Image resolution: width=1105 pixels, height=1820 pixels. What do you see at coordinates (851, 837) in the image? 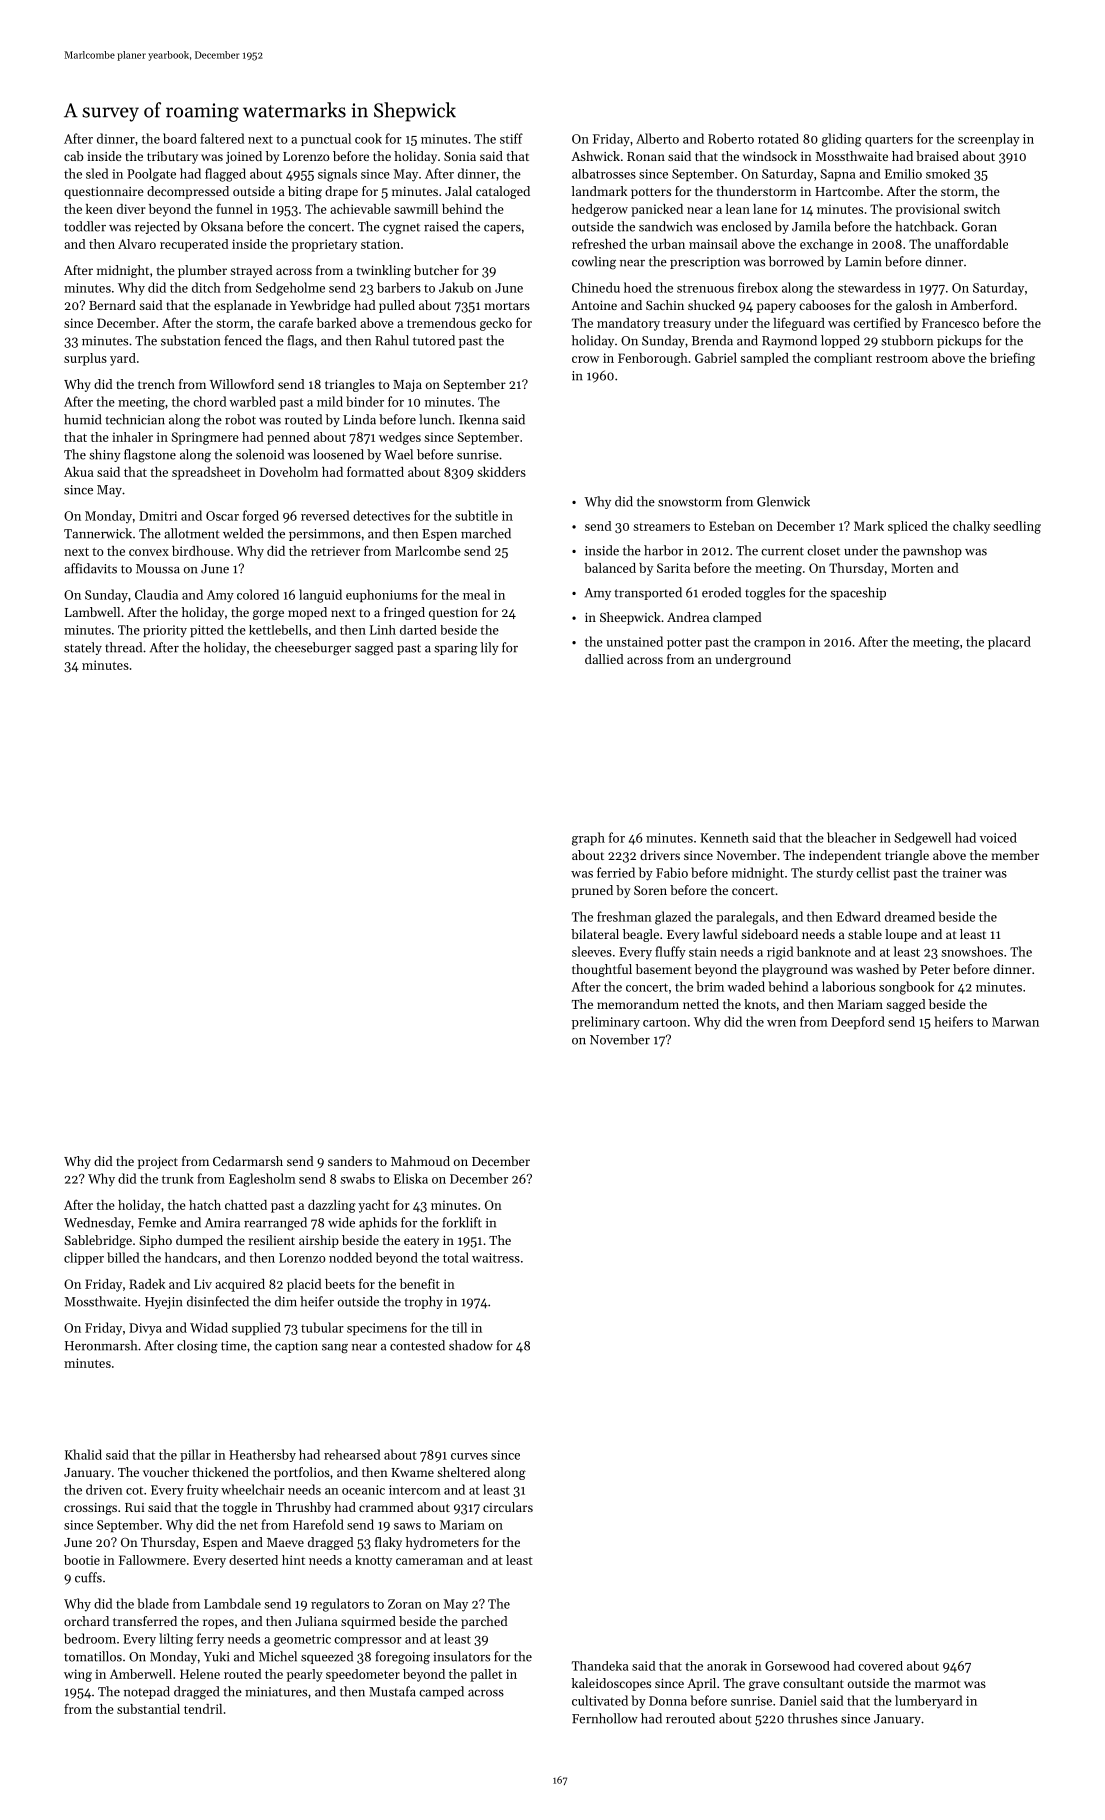
I see `bleacher` at bounding box center [851, 837].
